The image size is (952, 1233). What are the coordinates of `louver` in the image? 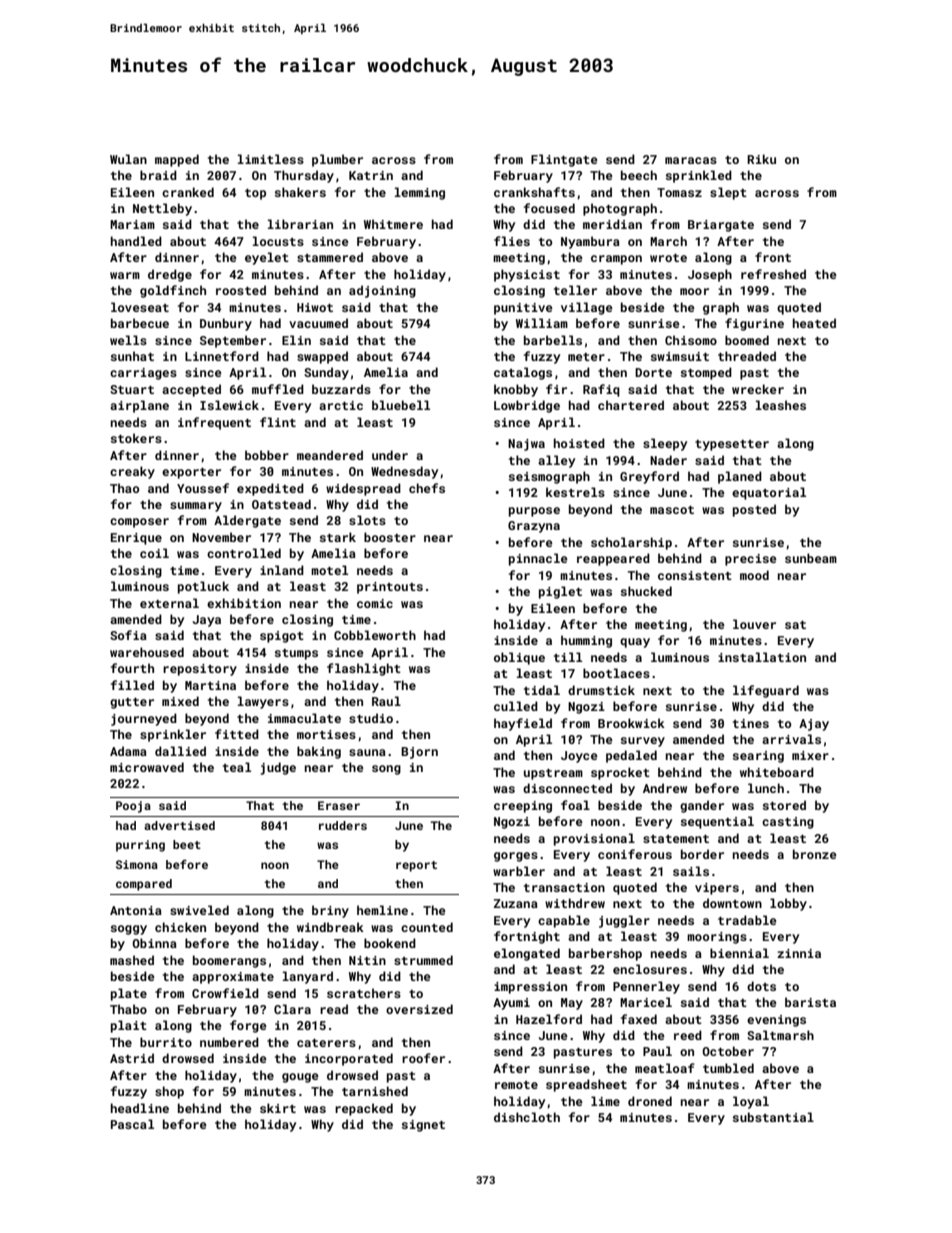 It's located at (754, 624).
